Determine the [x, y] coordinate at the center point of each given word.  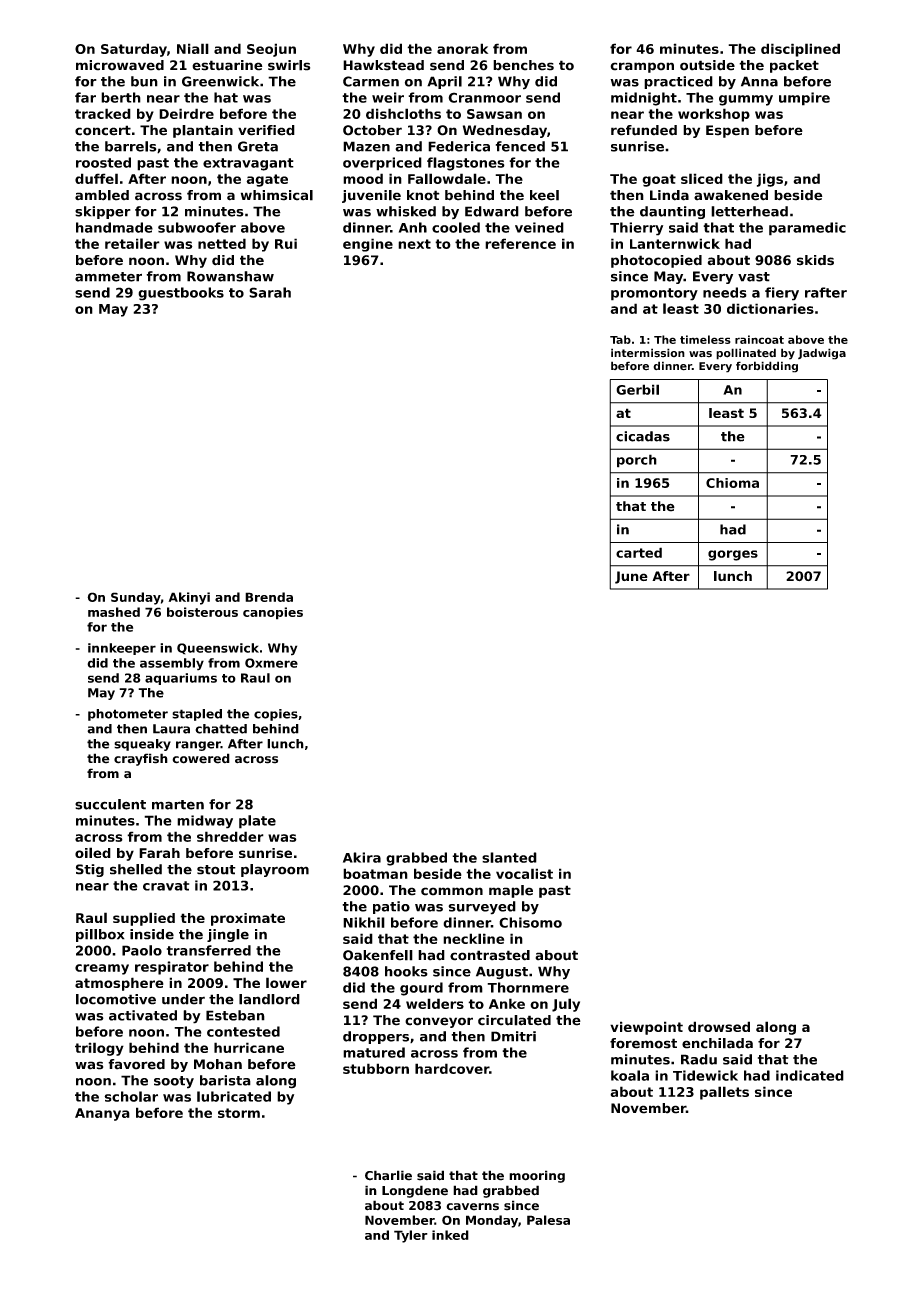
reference [520, 243]
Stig [90, 870]
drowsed [719, 1026]
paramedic [807, 229]
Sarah [270, 292]
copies [276, 715]
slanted [509, 857]
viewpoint [646, 1028]
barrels [130, 146]
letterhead [749, 211]
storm [239, 1113]
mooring [537, 1176]
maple [511, 891]
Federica [459, 146]
